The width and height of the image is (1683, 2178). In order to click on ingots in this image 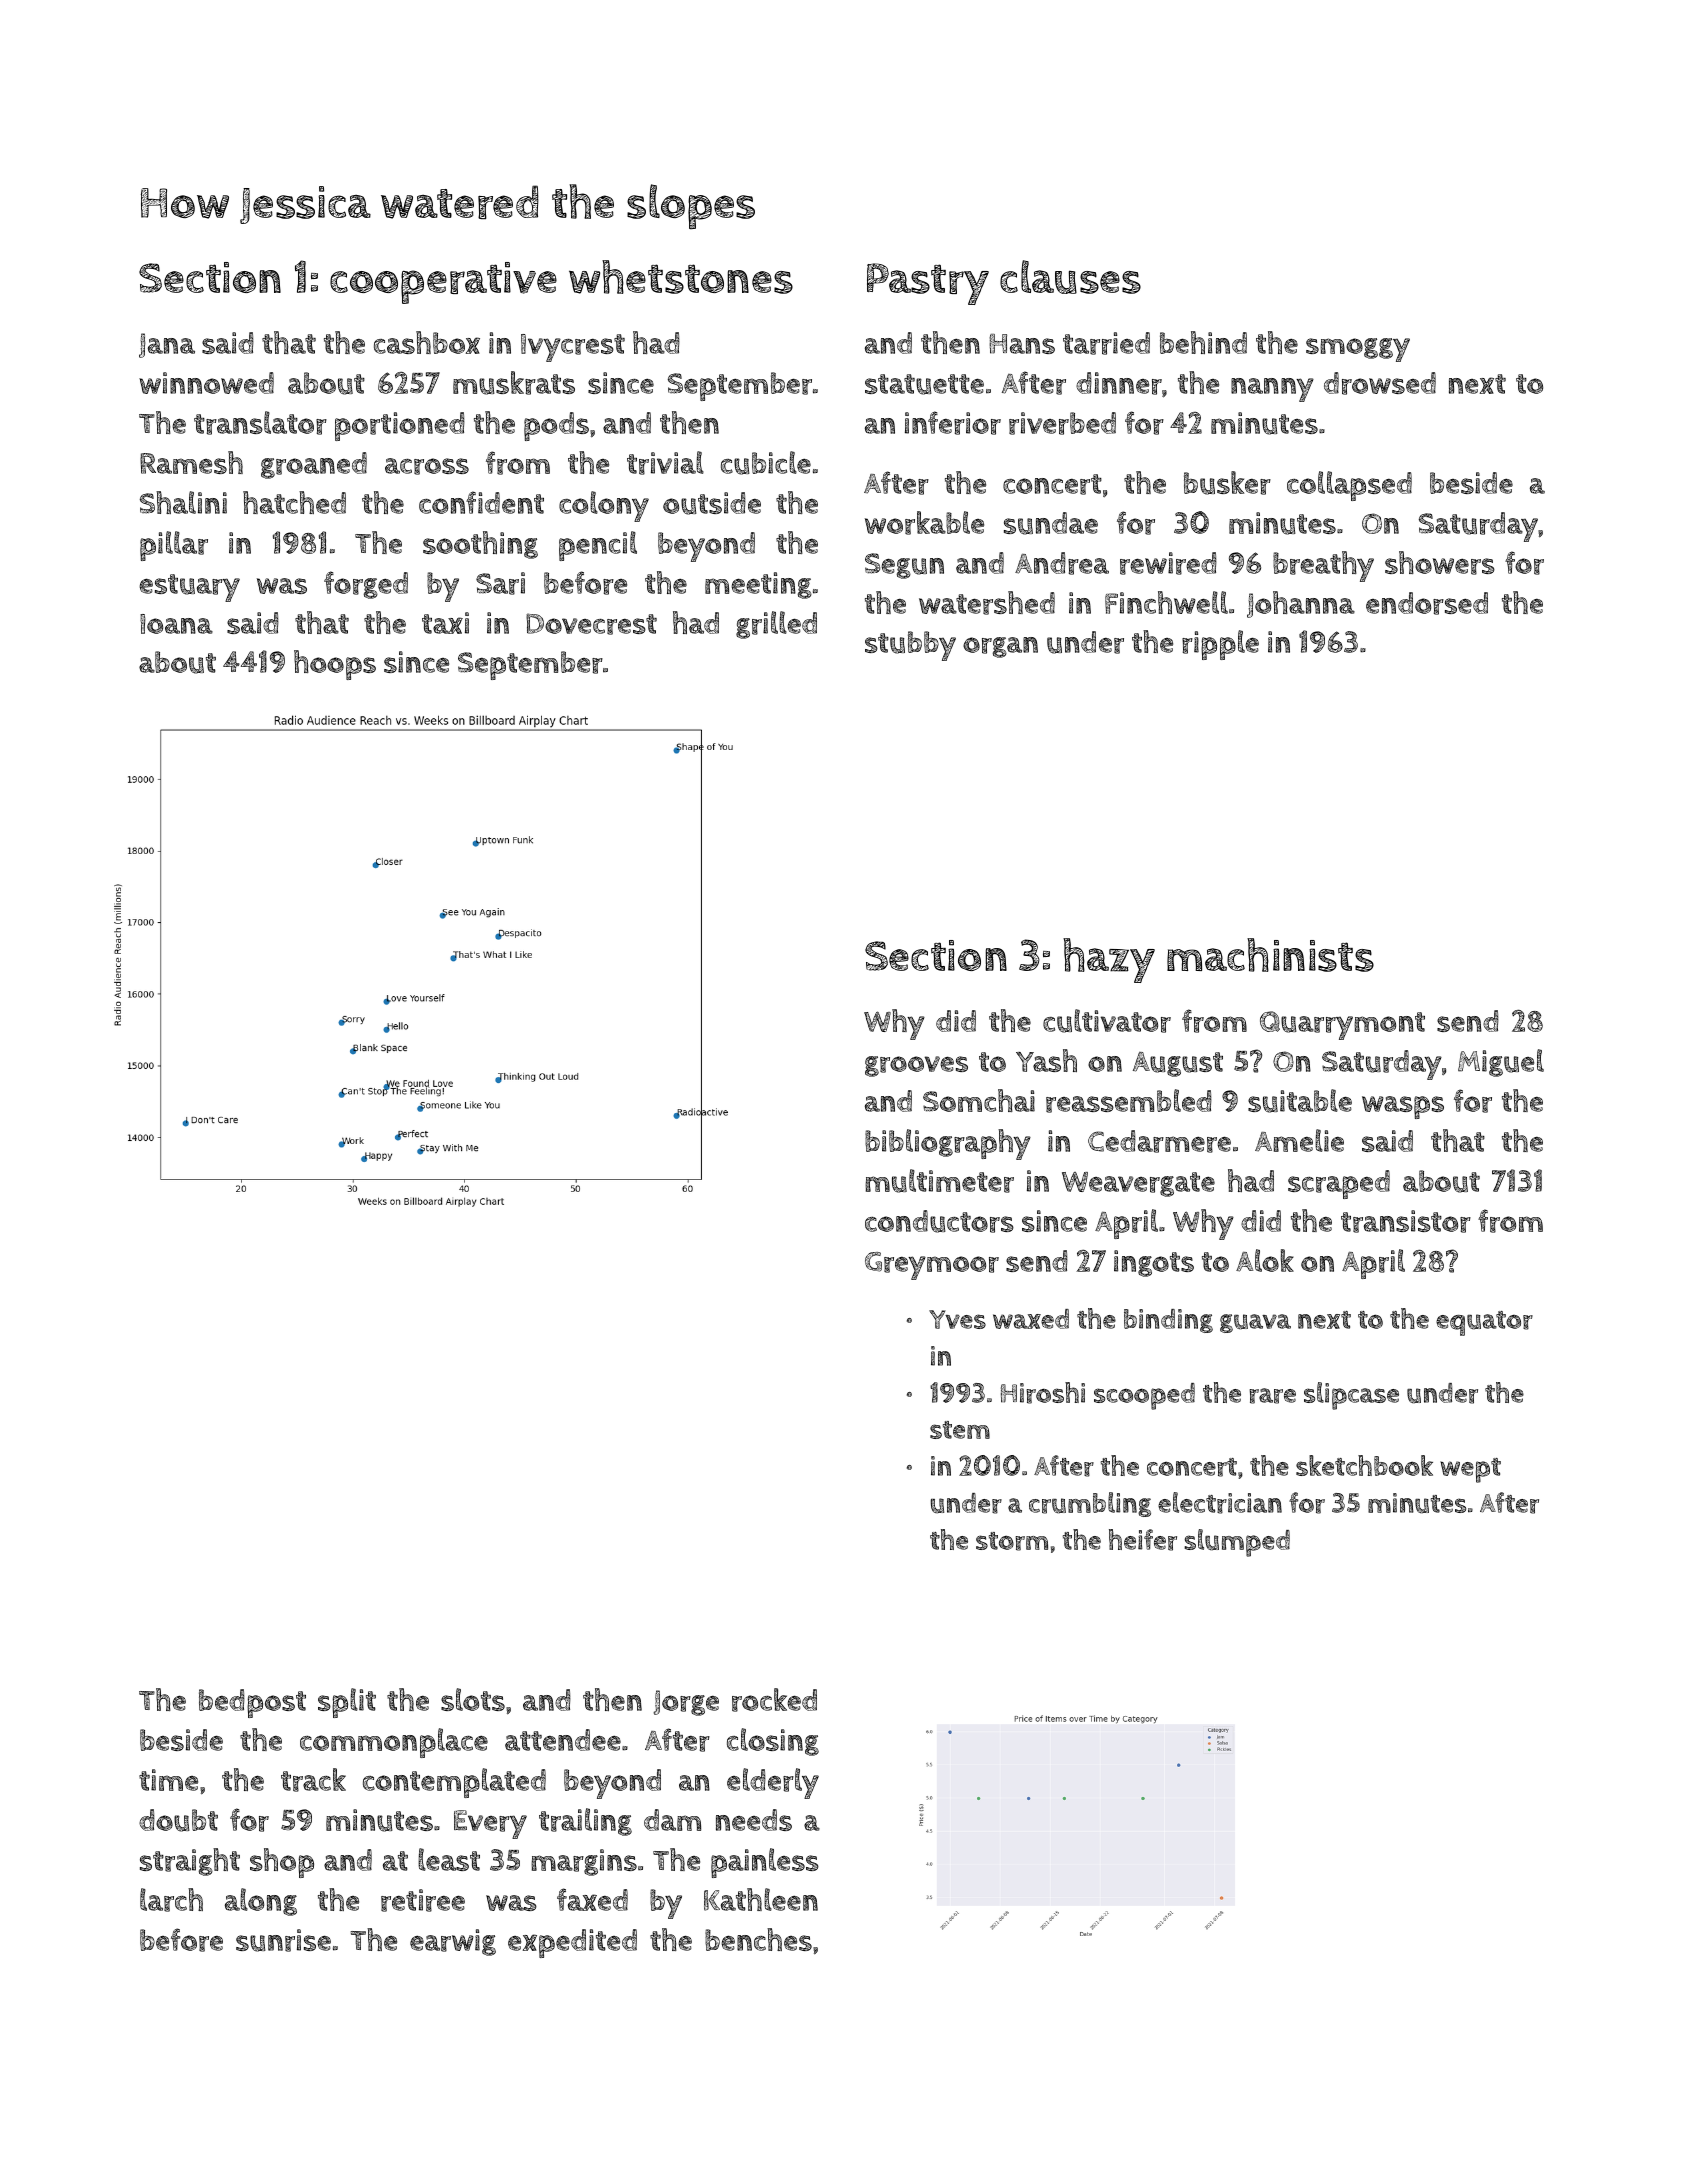, I will do `click(1154, 1263)`.
